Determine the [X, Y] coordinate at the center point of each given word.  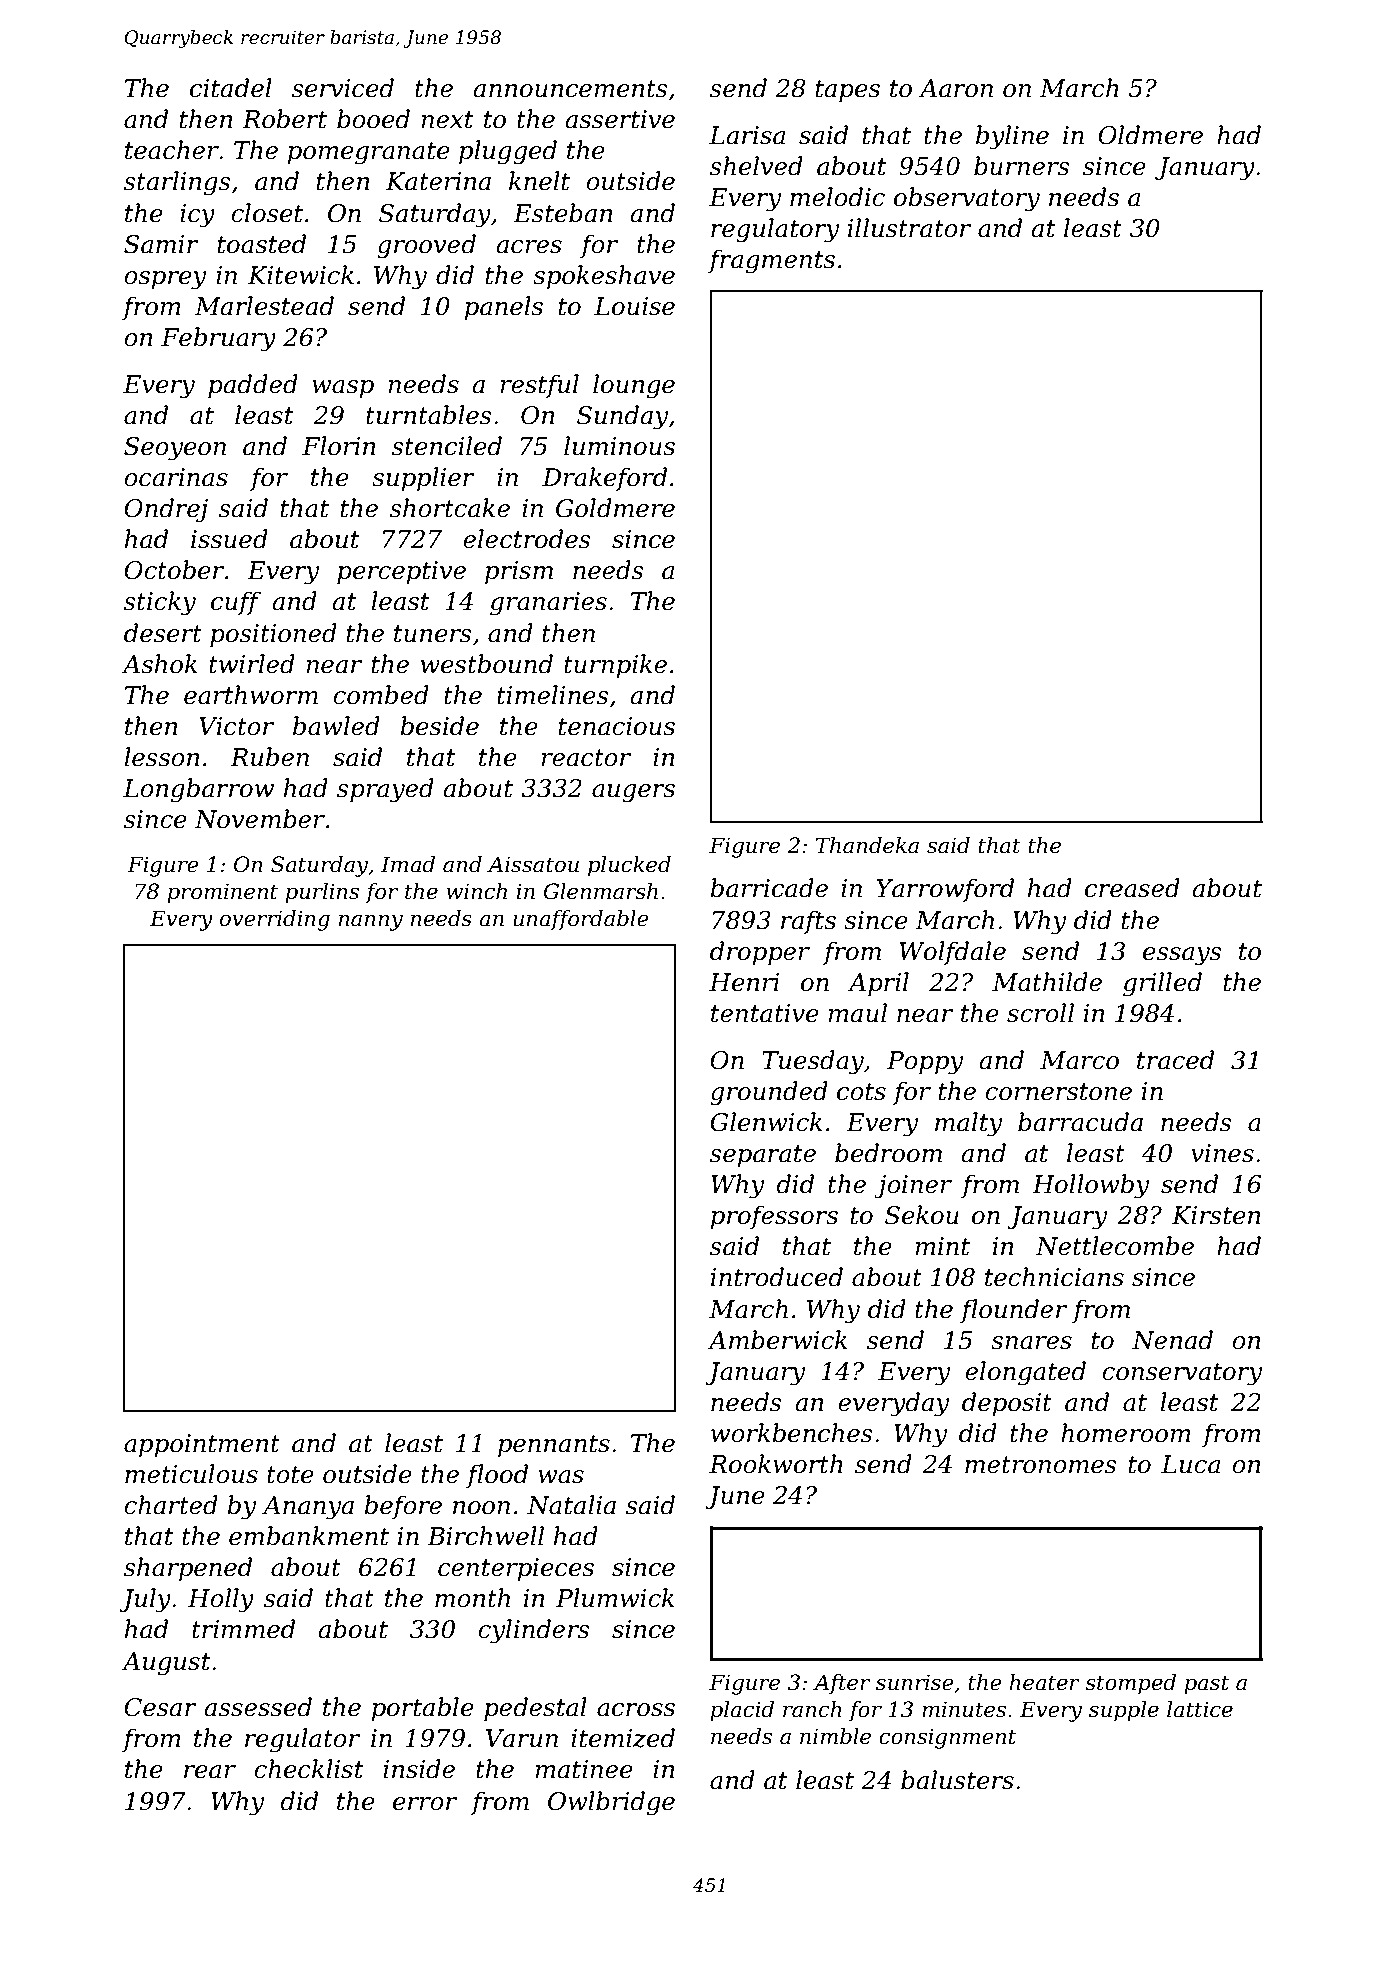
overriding [275, 920]
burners [1022, 166]
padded [253, 386]
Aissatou [533, 864]
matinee [584, 1769]
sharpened [188, 1569]
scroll [1040, 1013]
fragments [771, 261]
